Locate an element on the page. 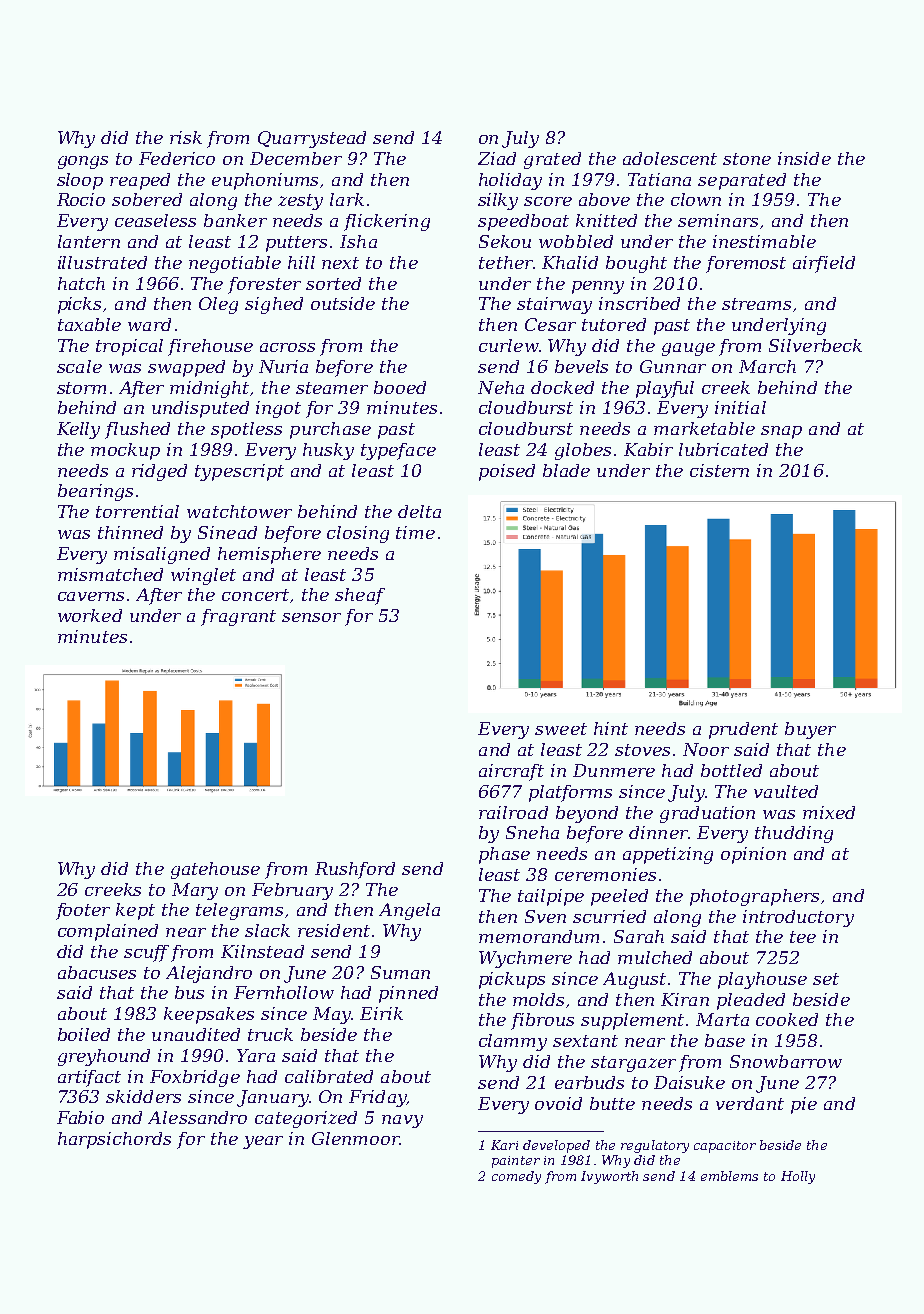  abacuses is located at coordinates (97, 972).
